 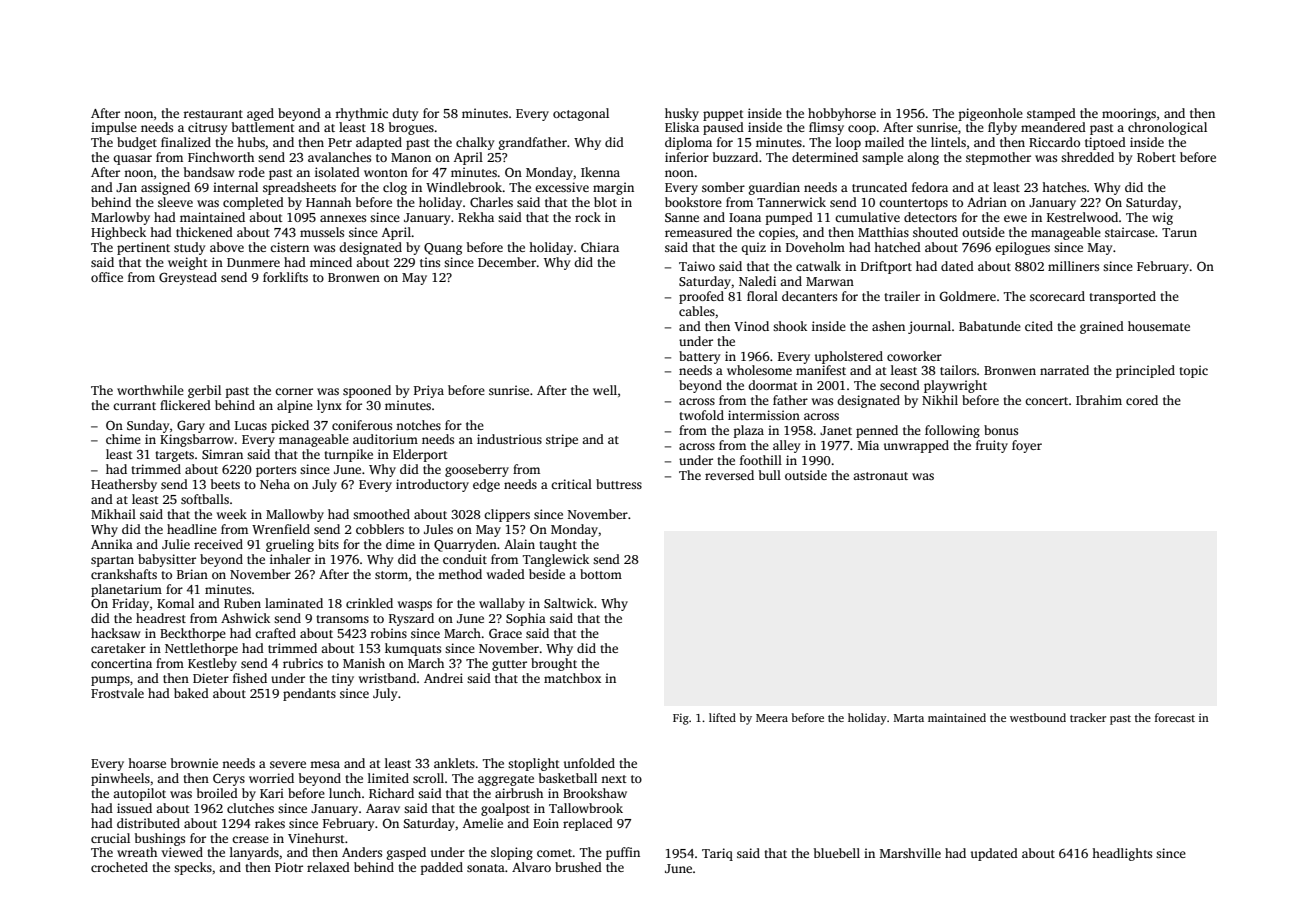 I want to click on Marta, so click(x=909, y=718).
